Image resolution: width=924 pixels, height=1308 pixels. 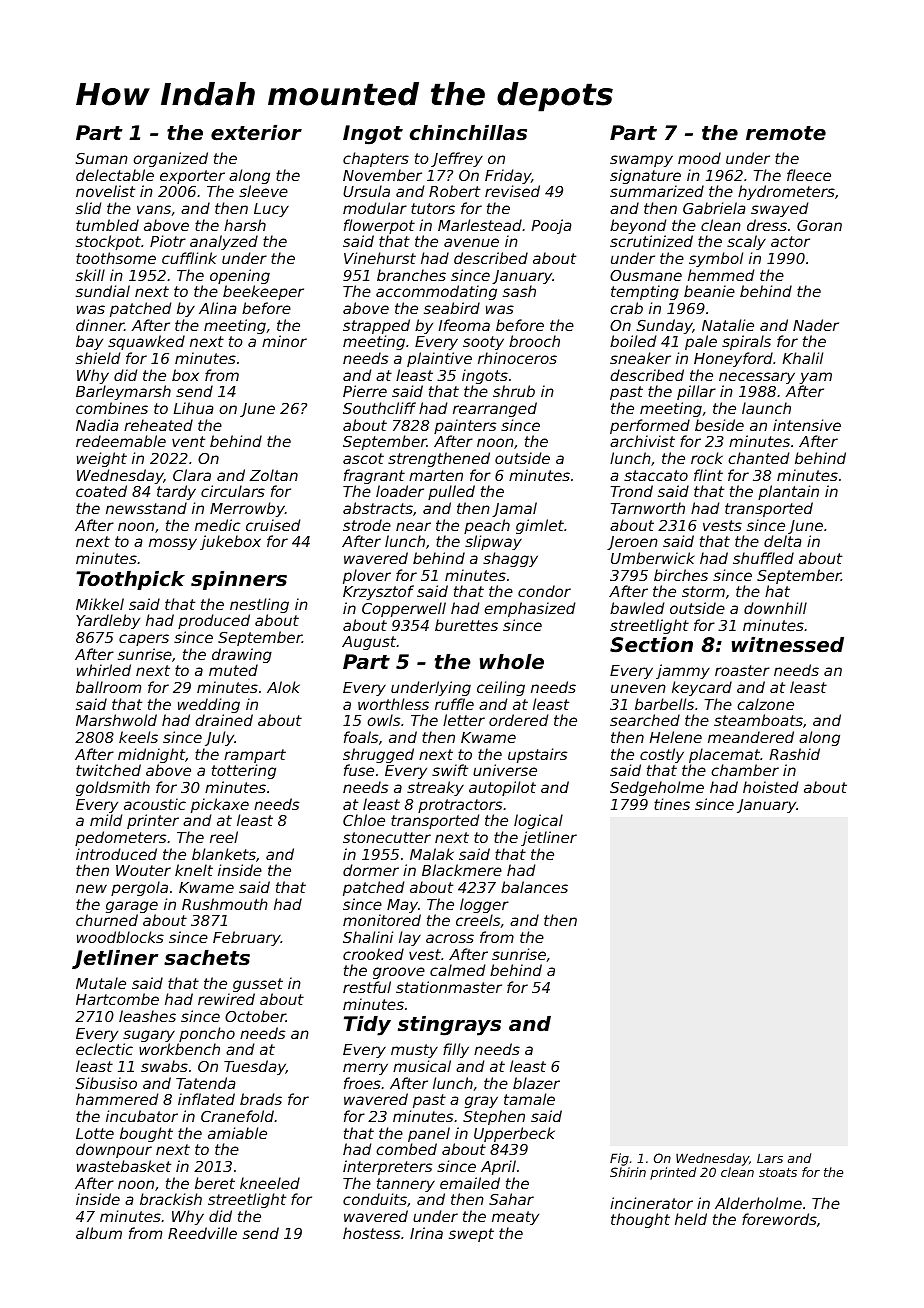 I want to click on balances, so click(x=534, y=887).
